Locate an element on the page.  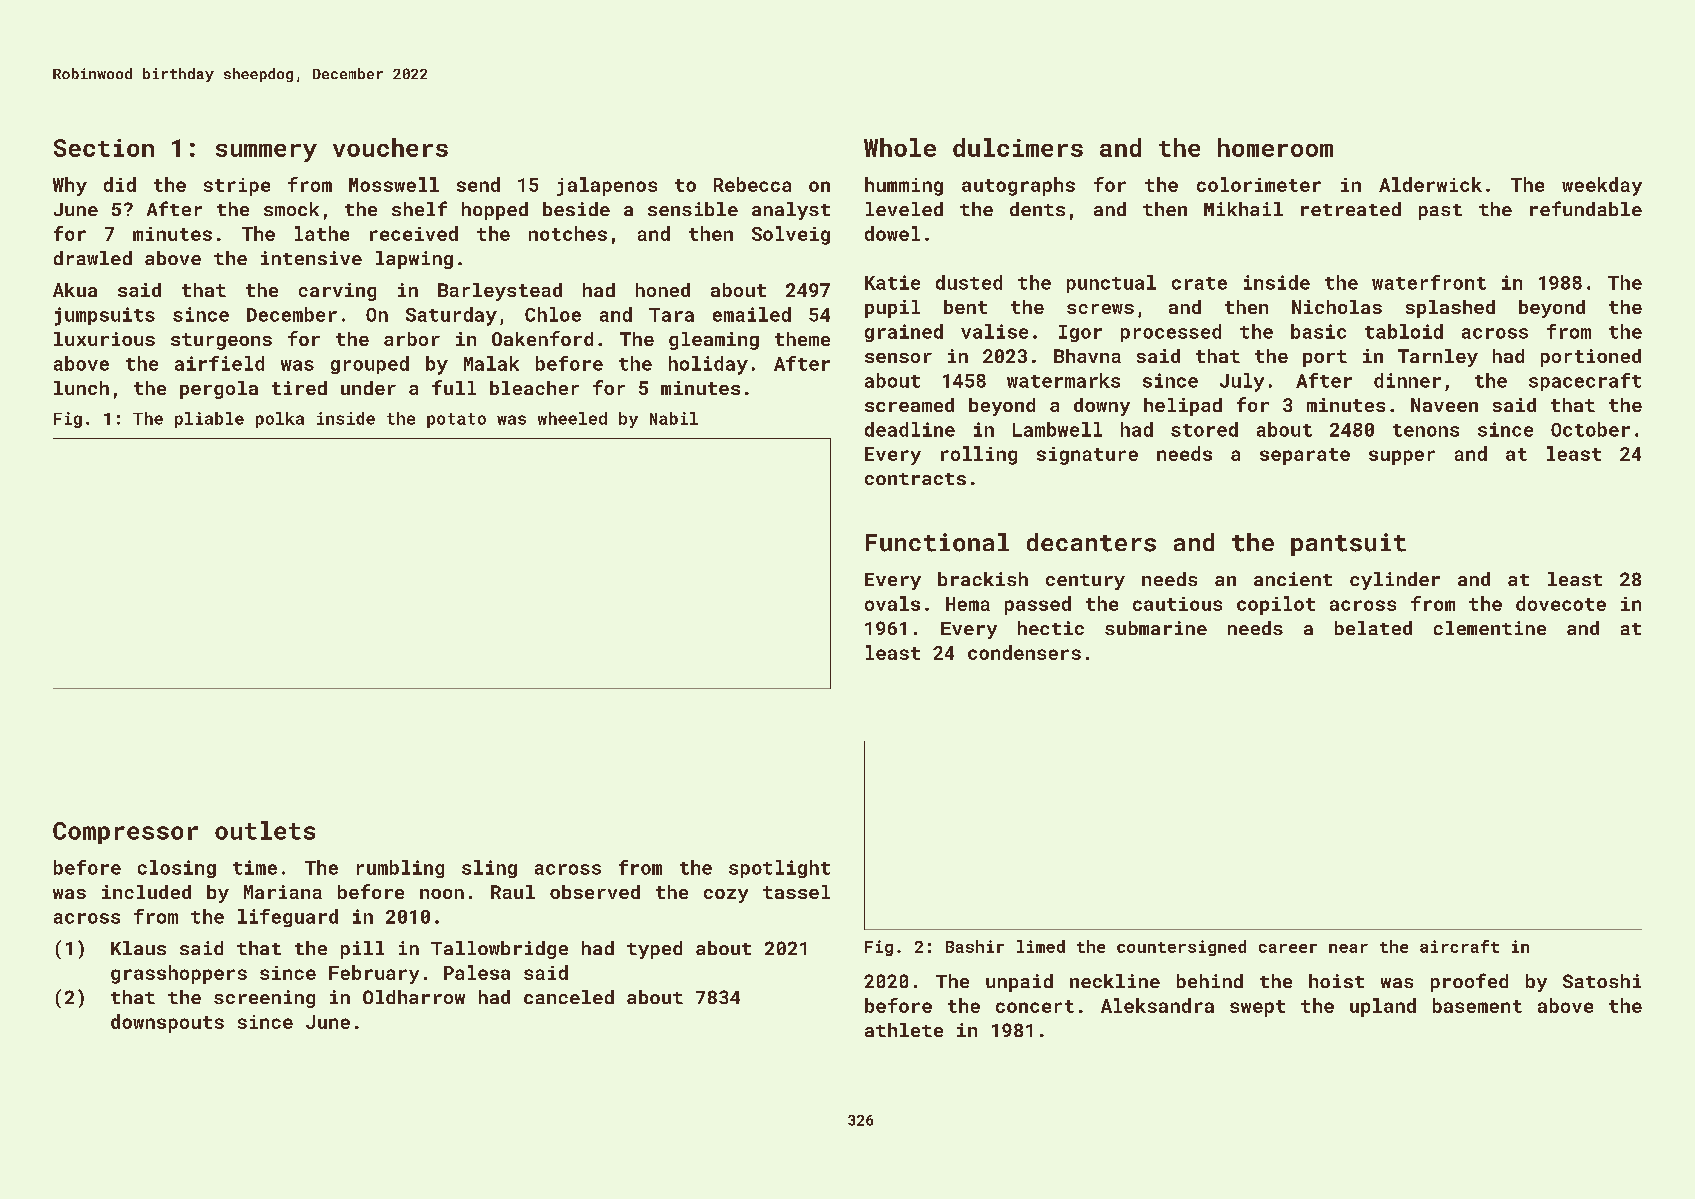
Naveen is located at coordinates (1444, 405).
